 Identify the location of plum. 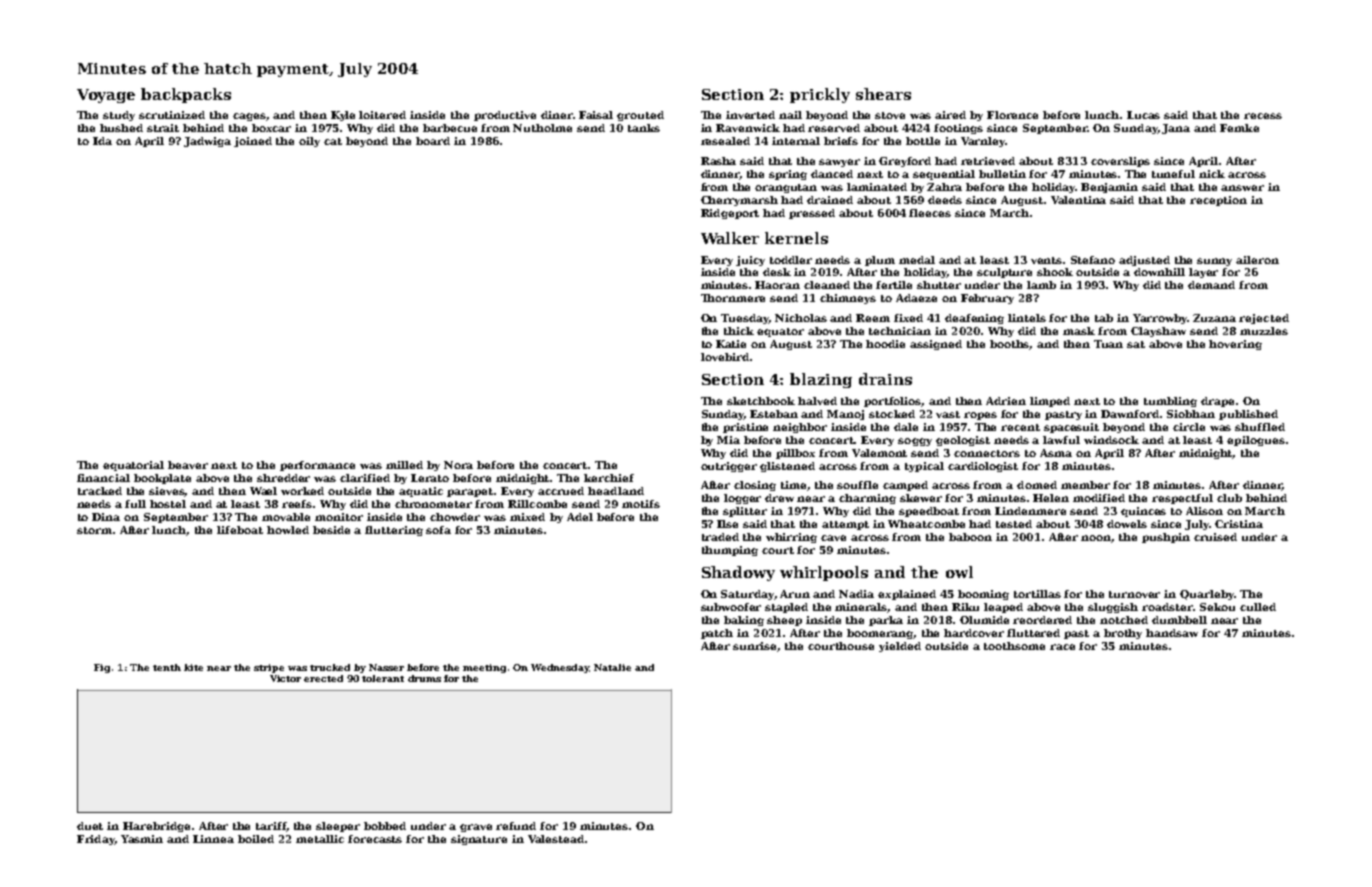
(880, 261).
